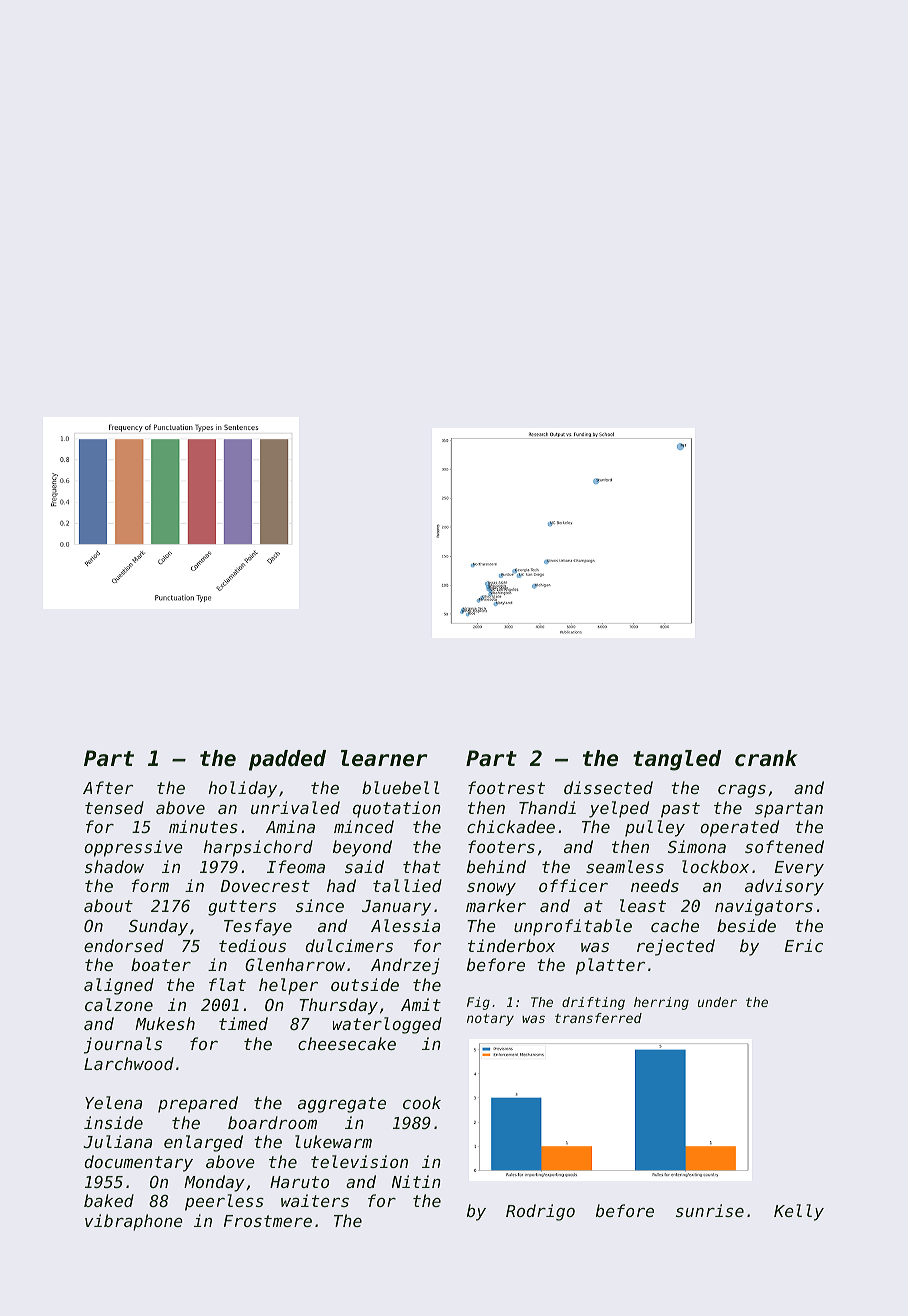  What do you see at coordinates (384, 758) in the screenshot?
I see `learner` at bounding box center [384, 758].
